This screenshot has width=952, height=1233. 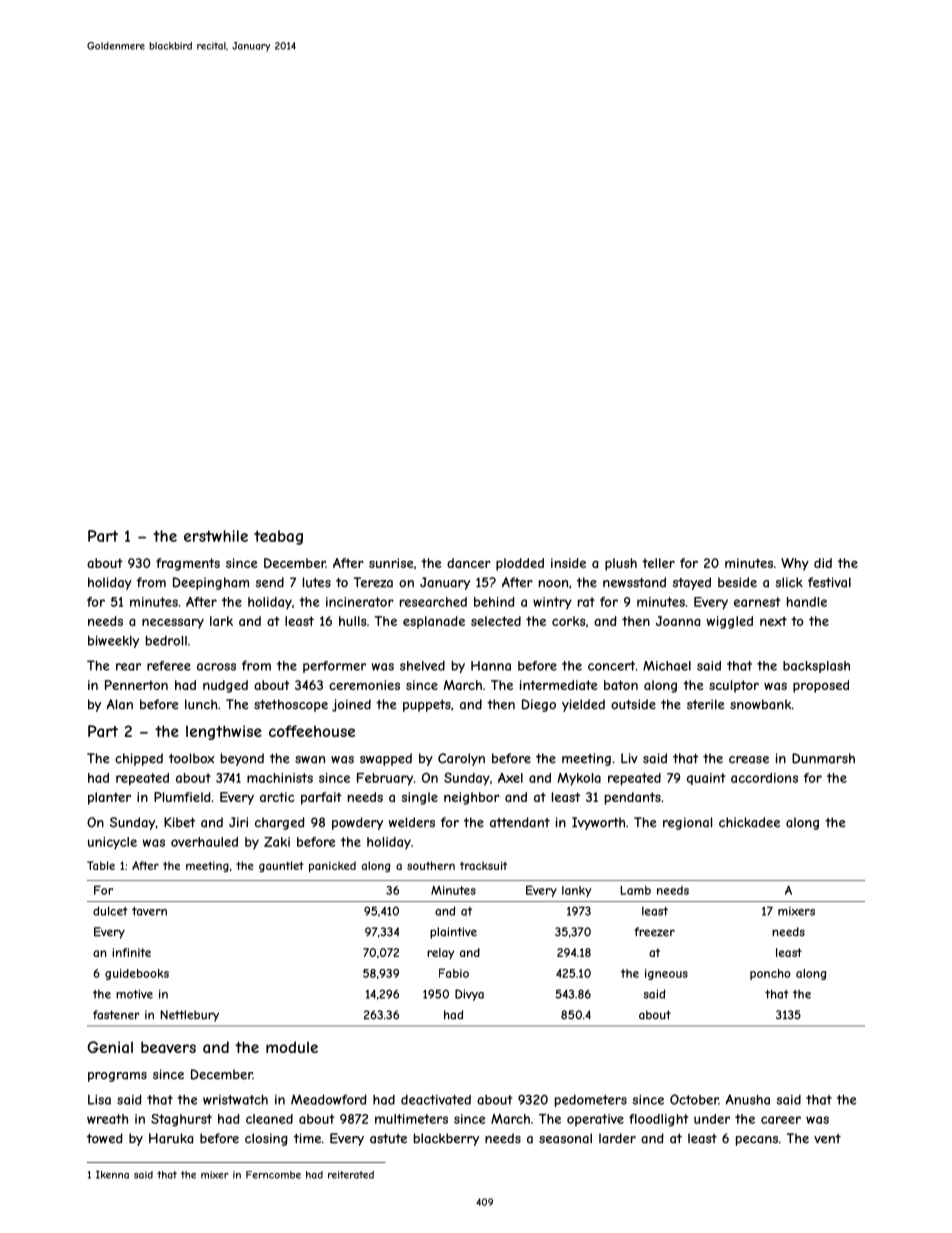 What do you see at coordinates (469, 563) in the screenshot?
I see `dancer` at bounding box center [469, 563].
